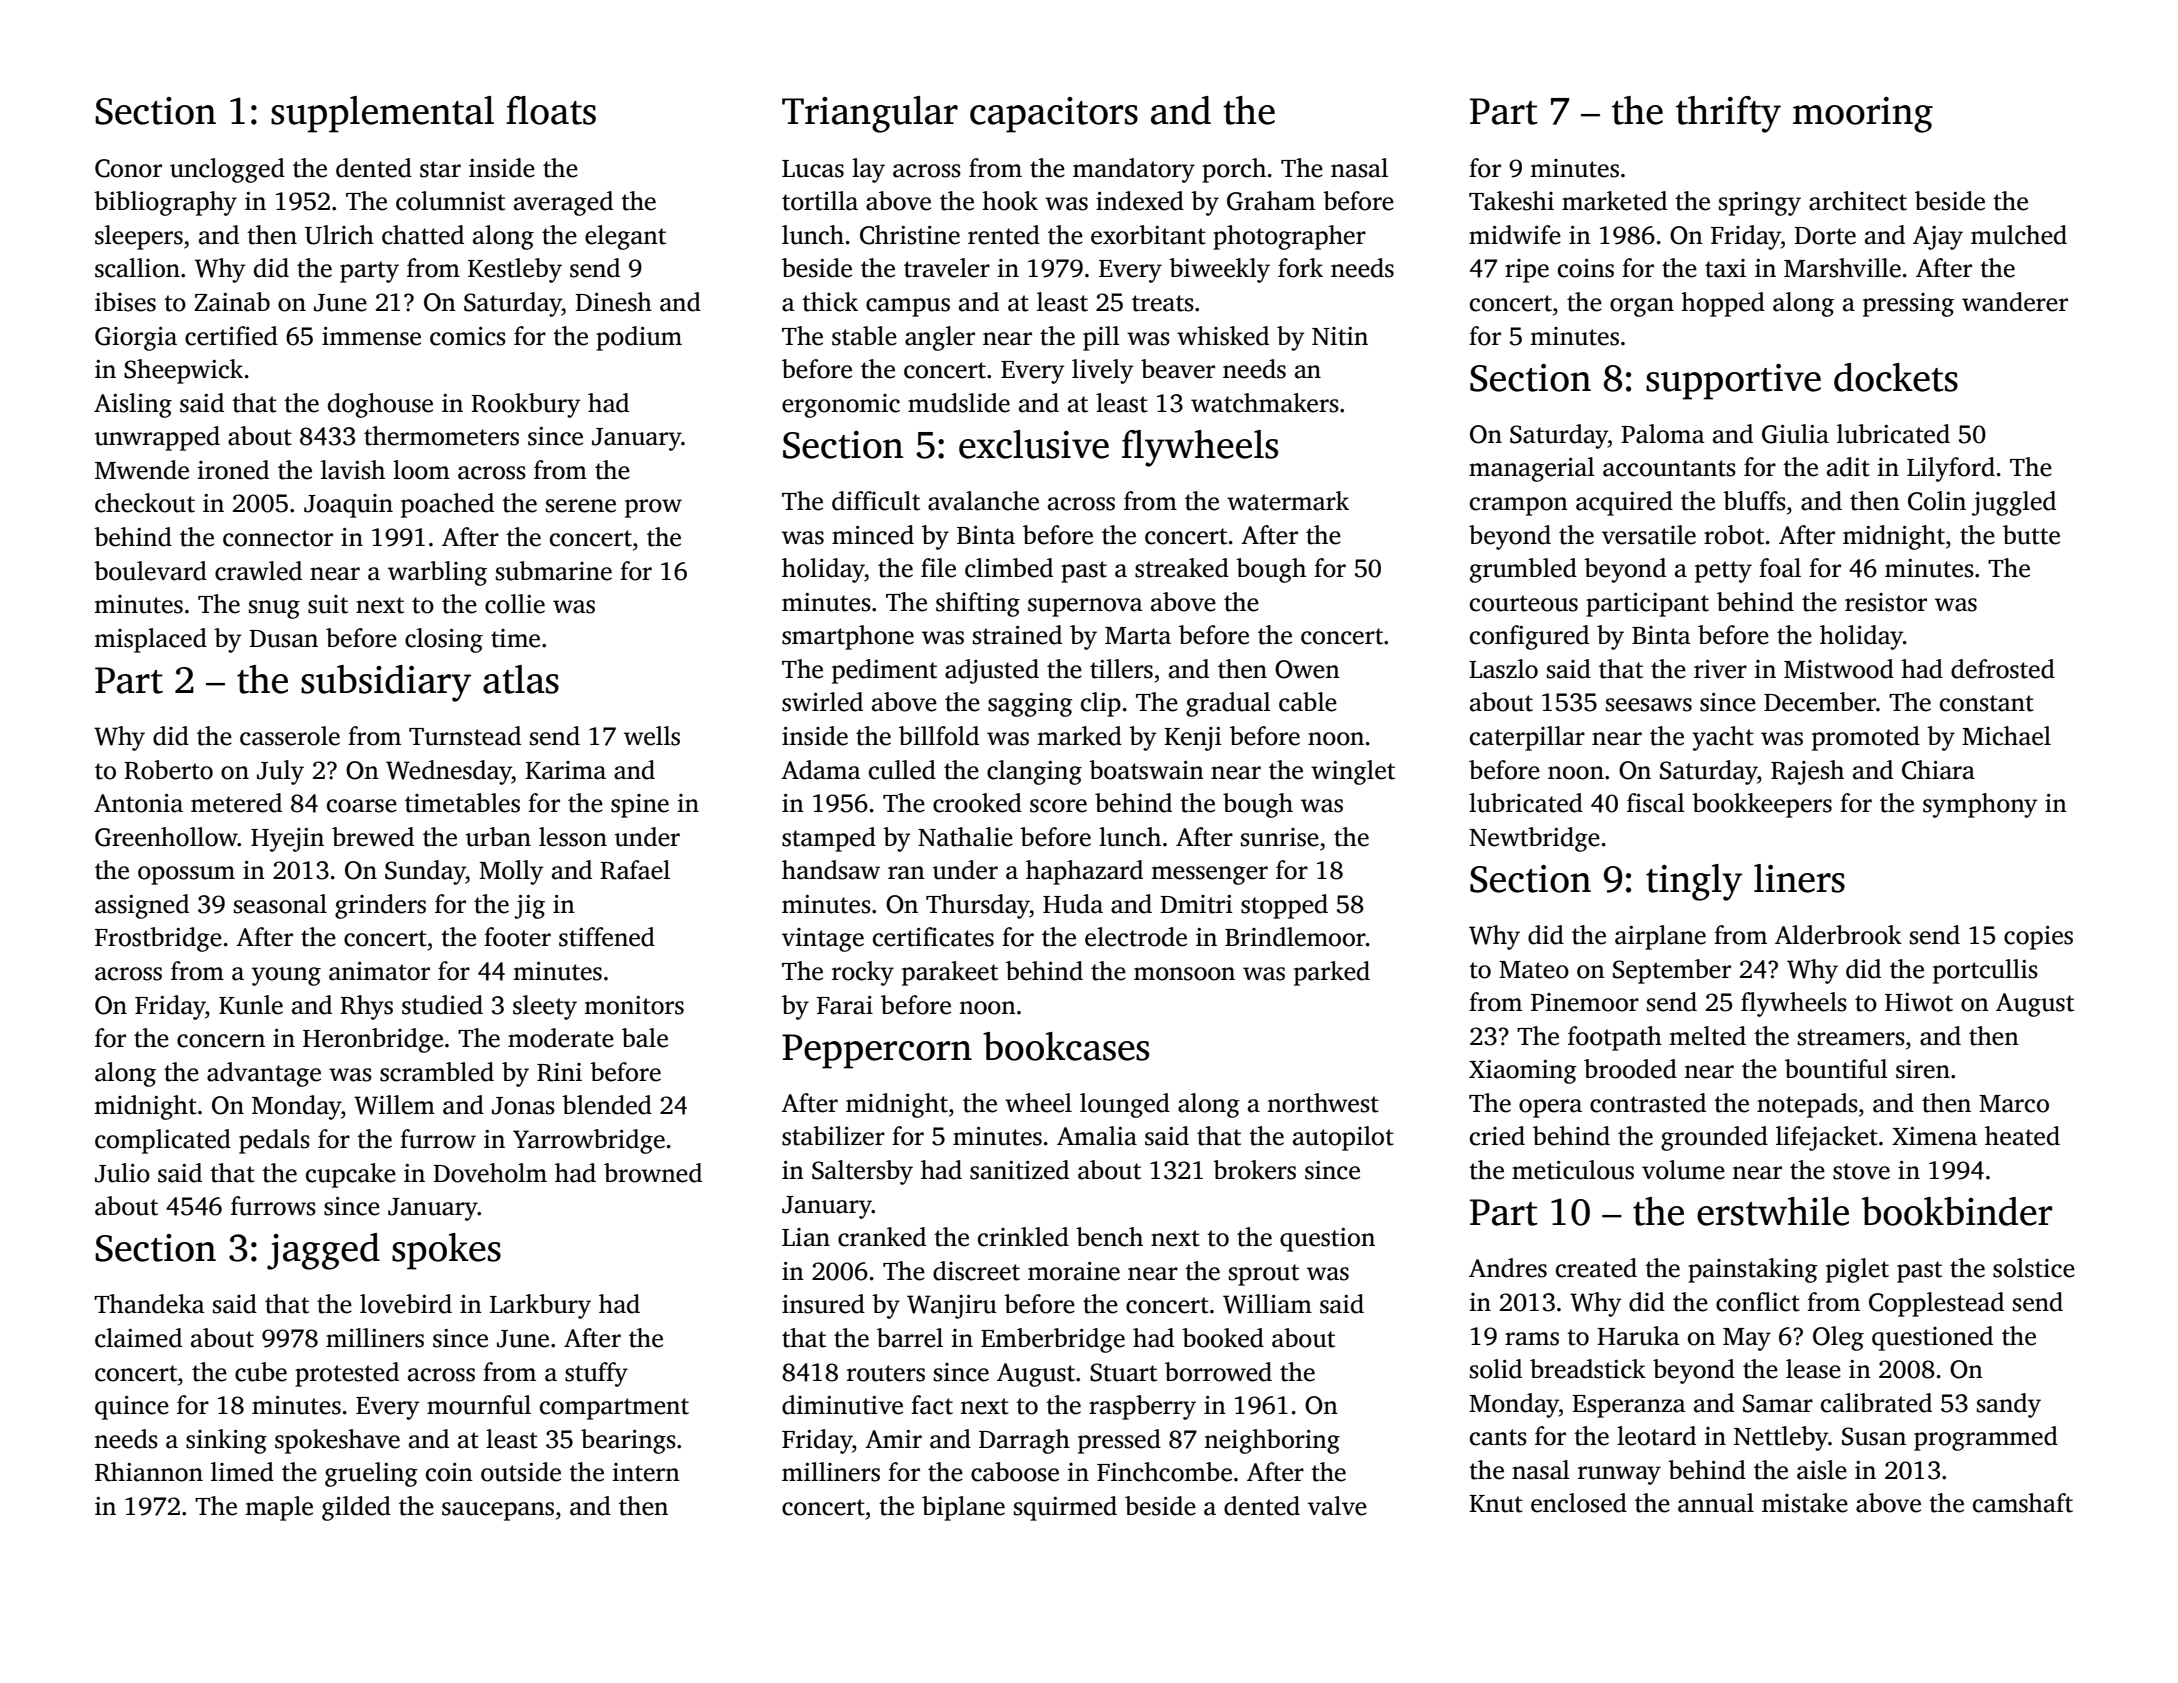 This document has width=2178, height=1683. What do you see at coordinates (947, 268) in the document?
I see `traveler` at bounding box center [947, 268].
